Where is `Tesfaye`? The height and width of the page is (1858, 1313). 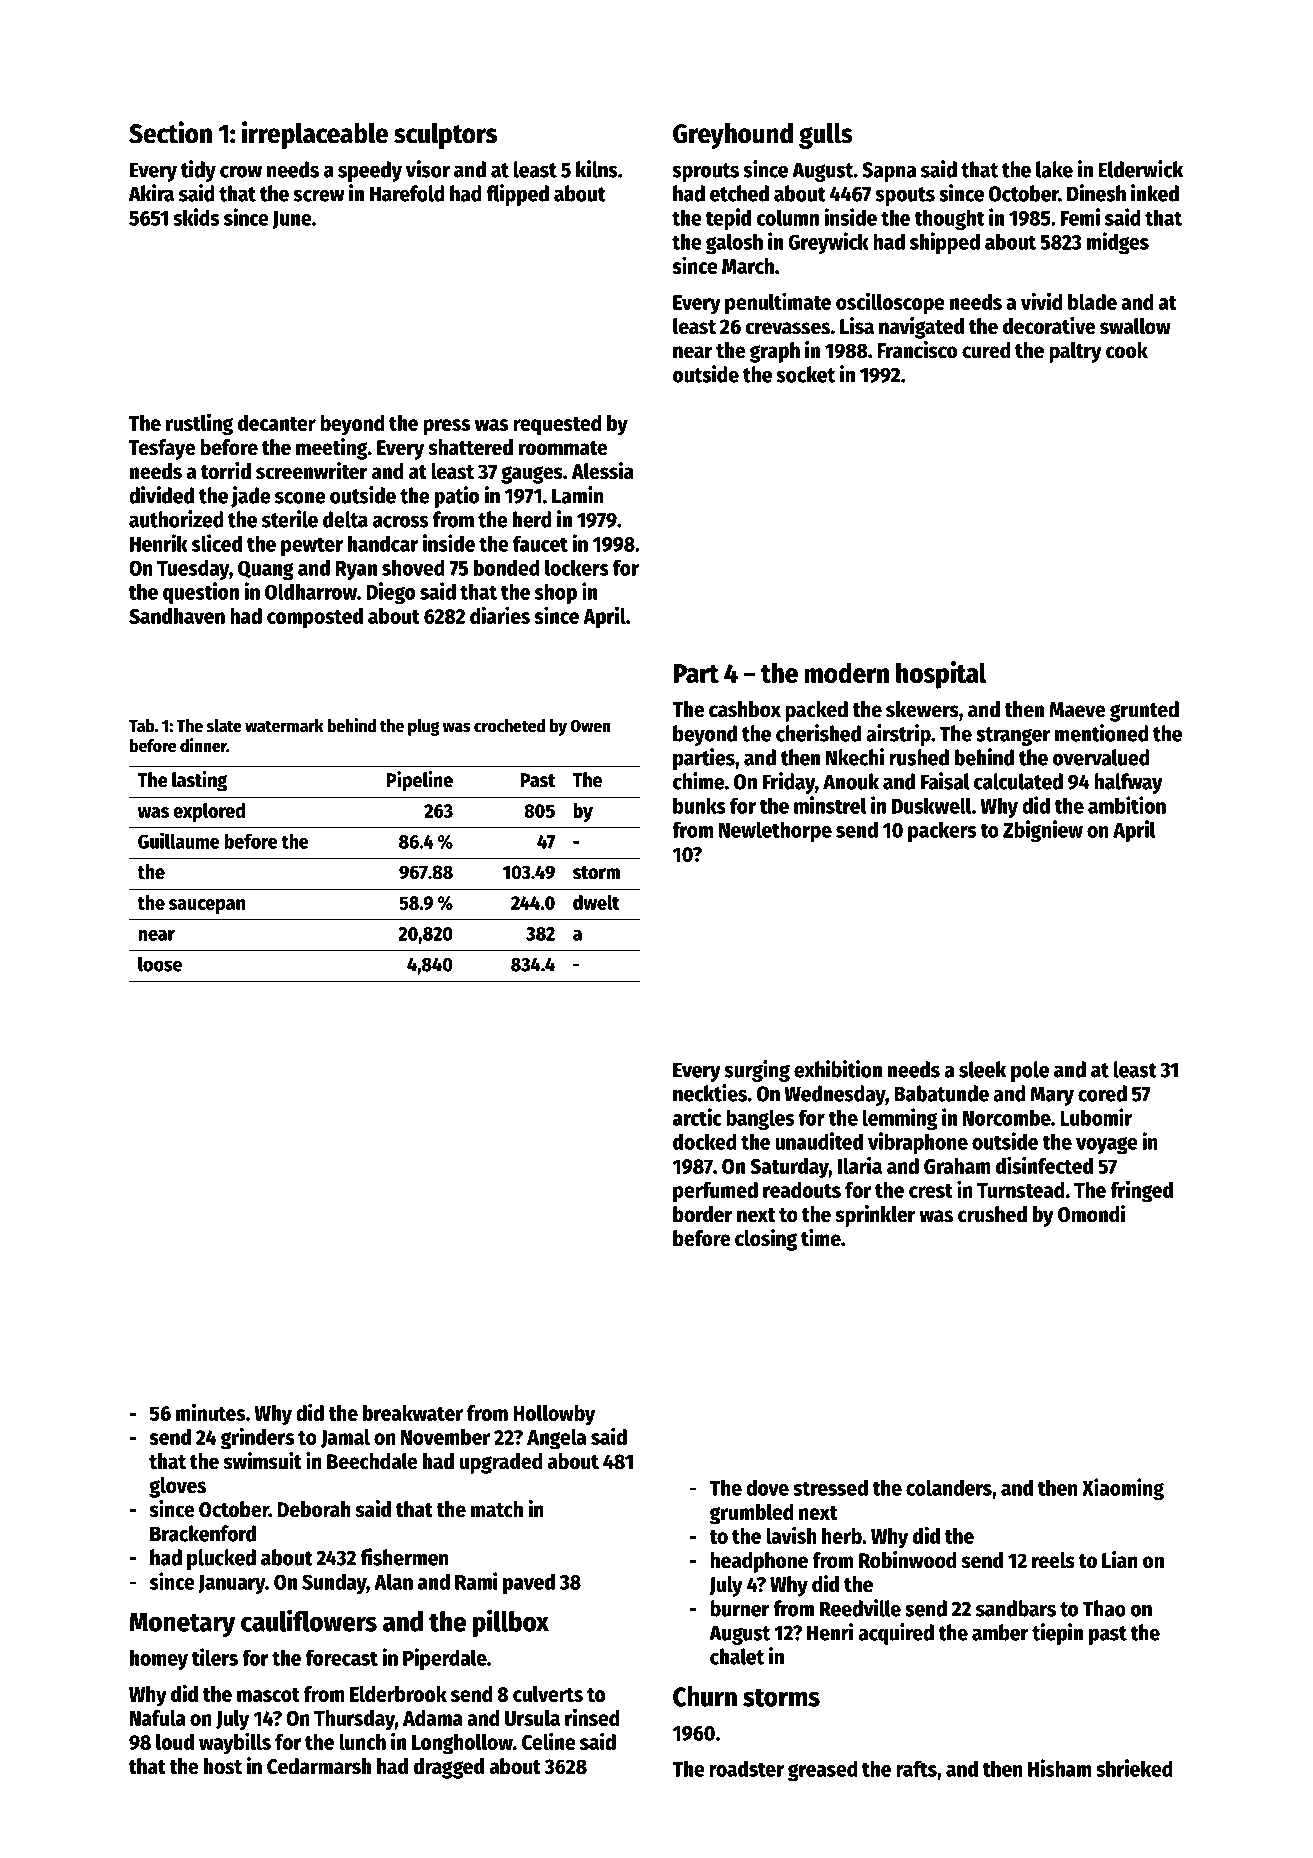
Tesfaye is located at coordinates (162, 449).
